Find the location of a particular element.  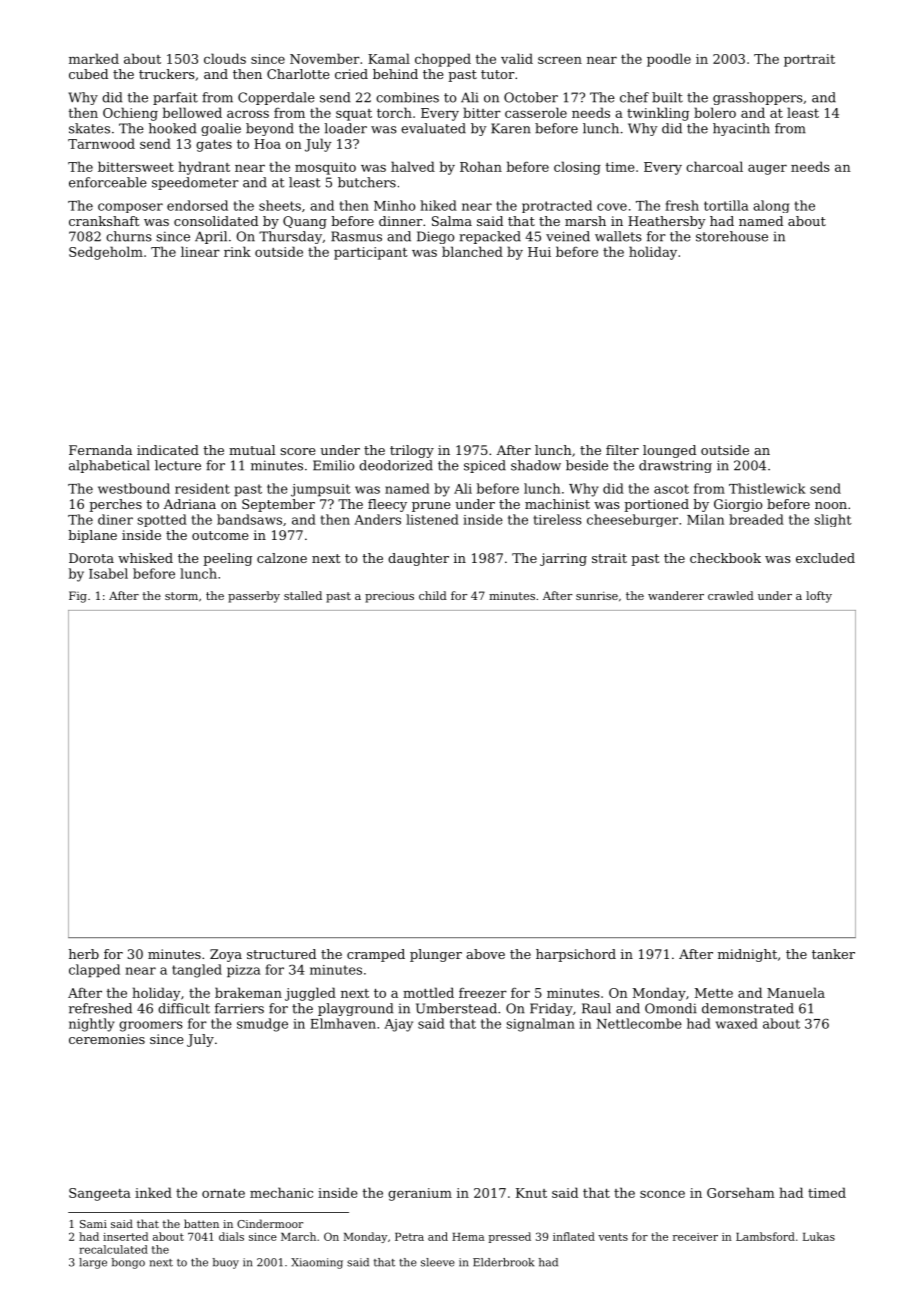

Manuela is located at coordinates (796, 992).
